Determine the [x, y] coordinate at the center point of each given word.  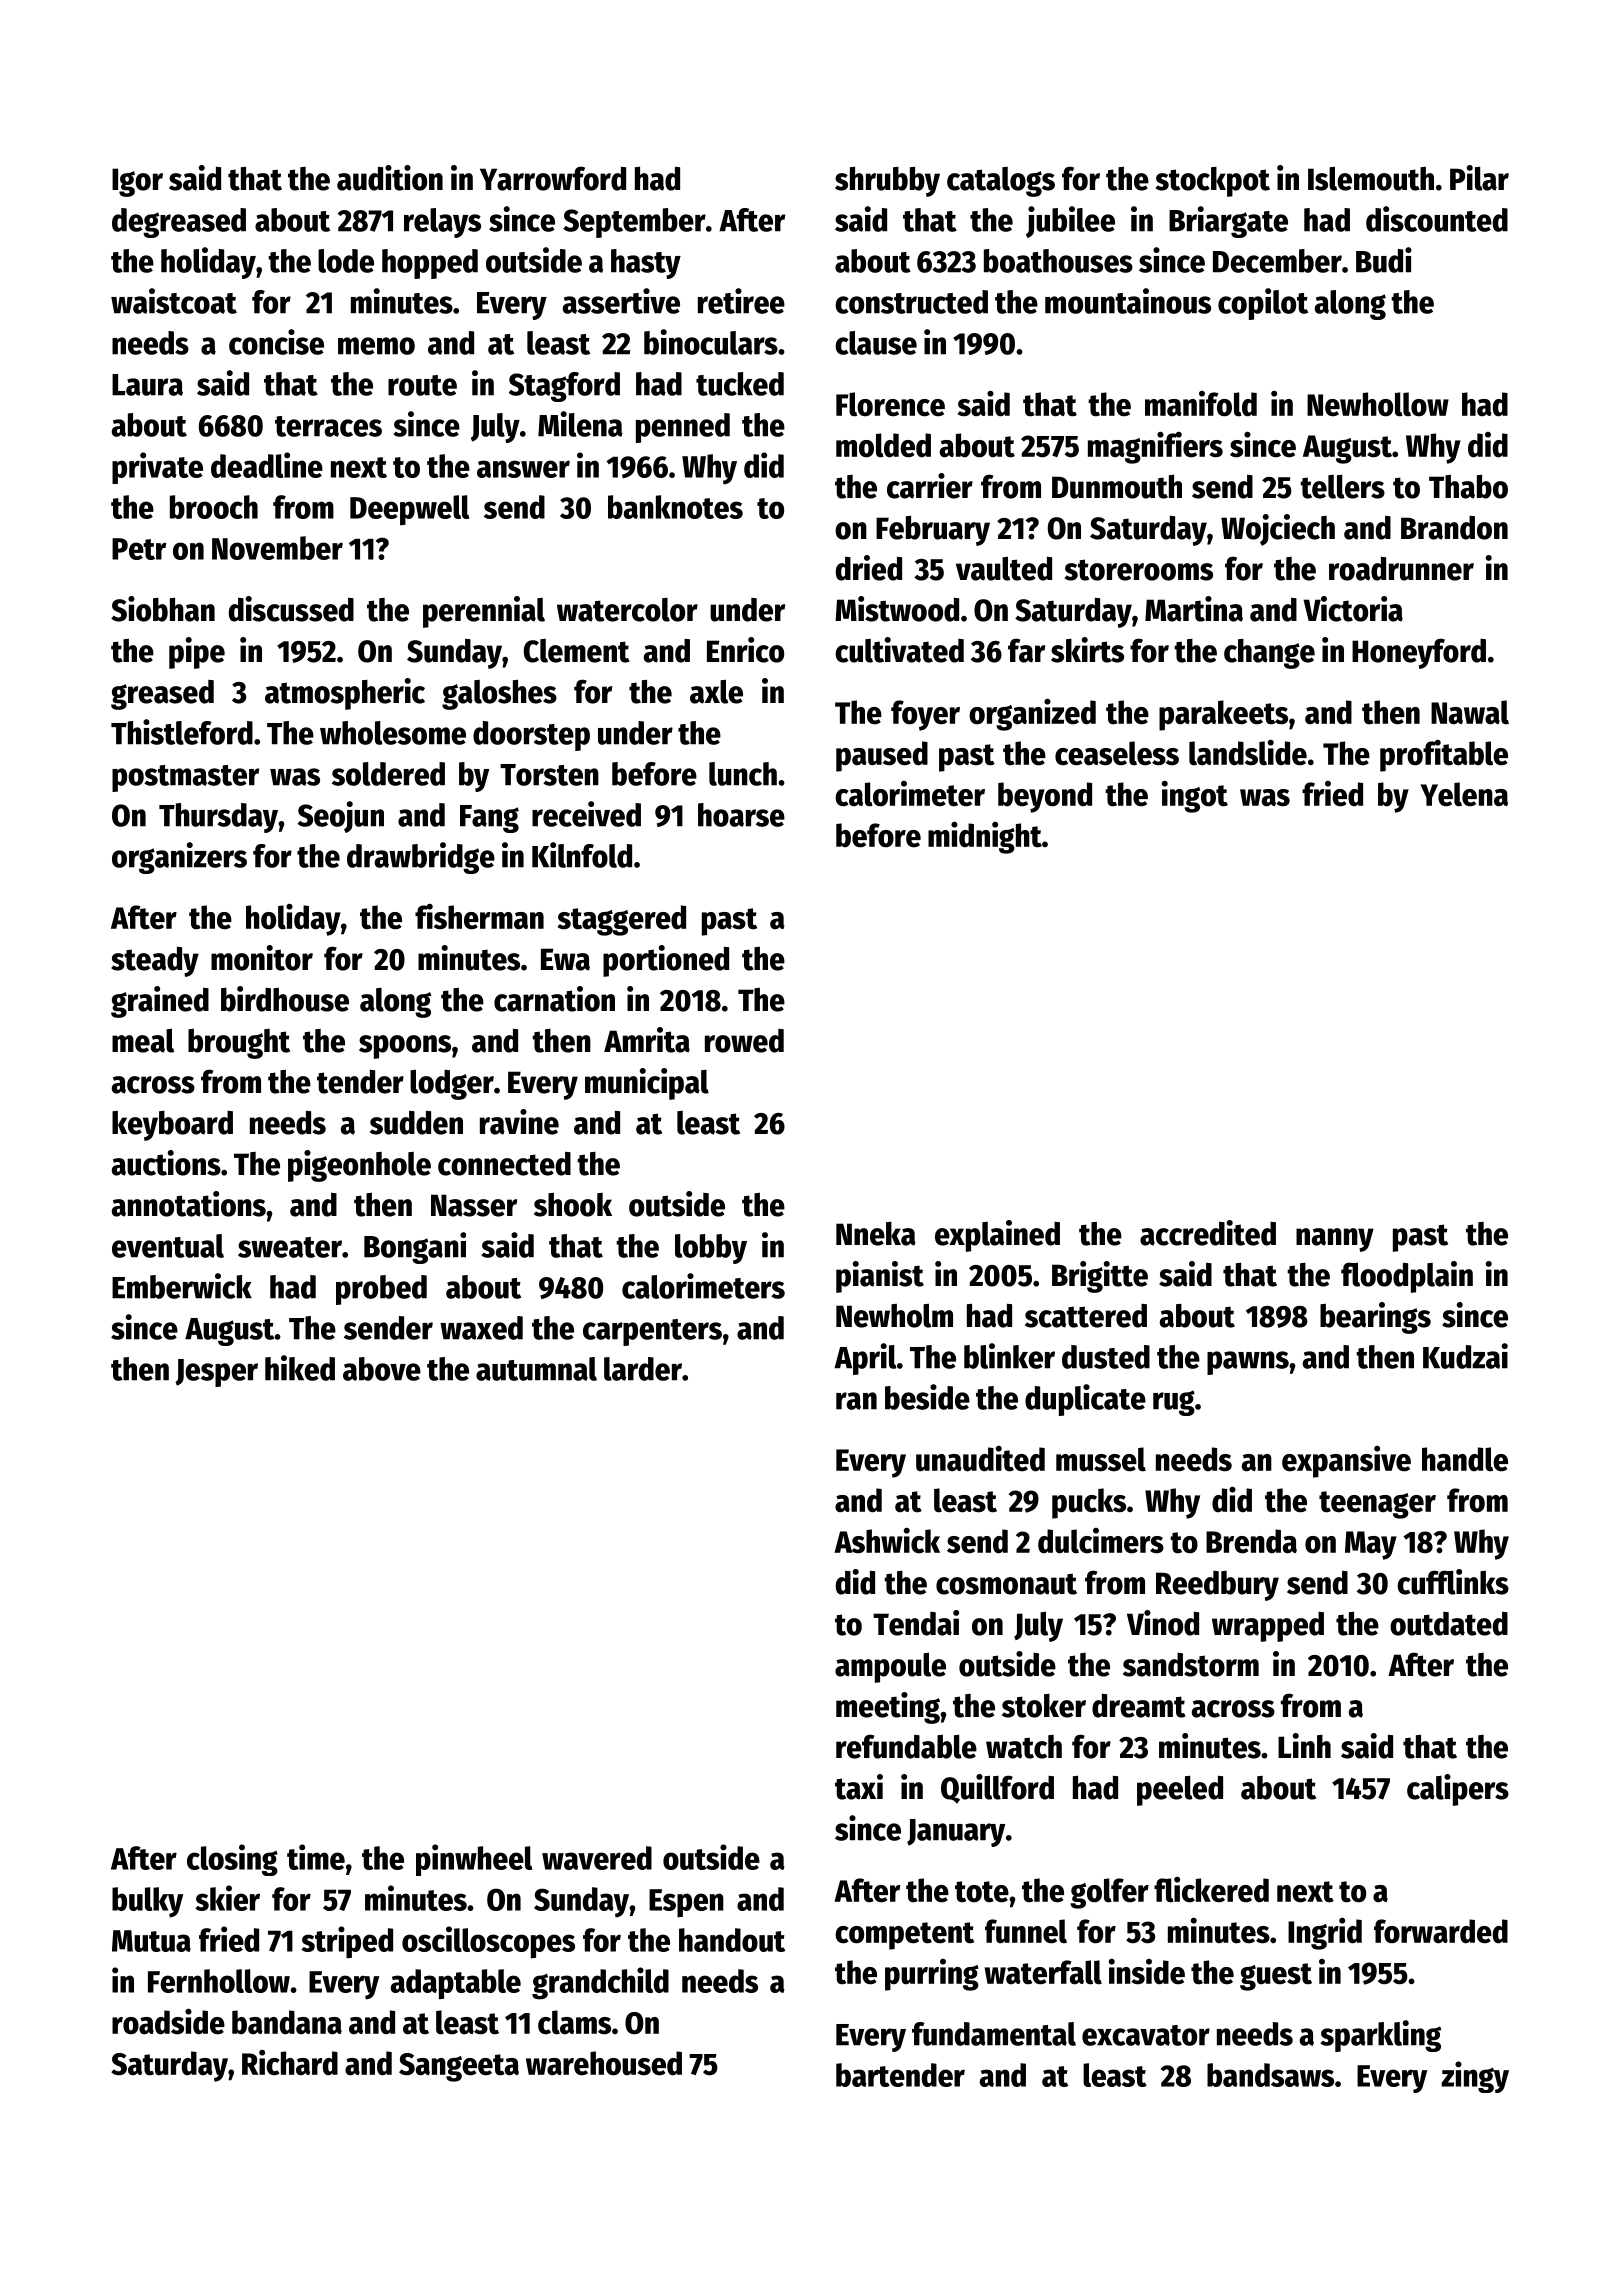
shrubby [887, 182]
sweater [290, 1247]
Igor [137, 182]
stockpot [1213, 182]
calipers [1458, 1790]
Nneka [876, 1234]
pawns [1248, 1363]
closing [232, 1860]
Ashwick [887, 1541]
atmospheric [345, 694]
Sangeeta [459, 2067]
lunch [743, 774]
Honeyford [1419, 653]
